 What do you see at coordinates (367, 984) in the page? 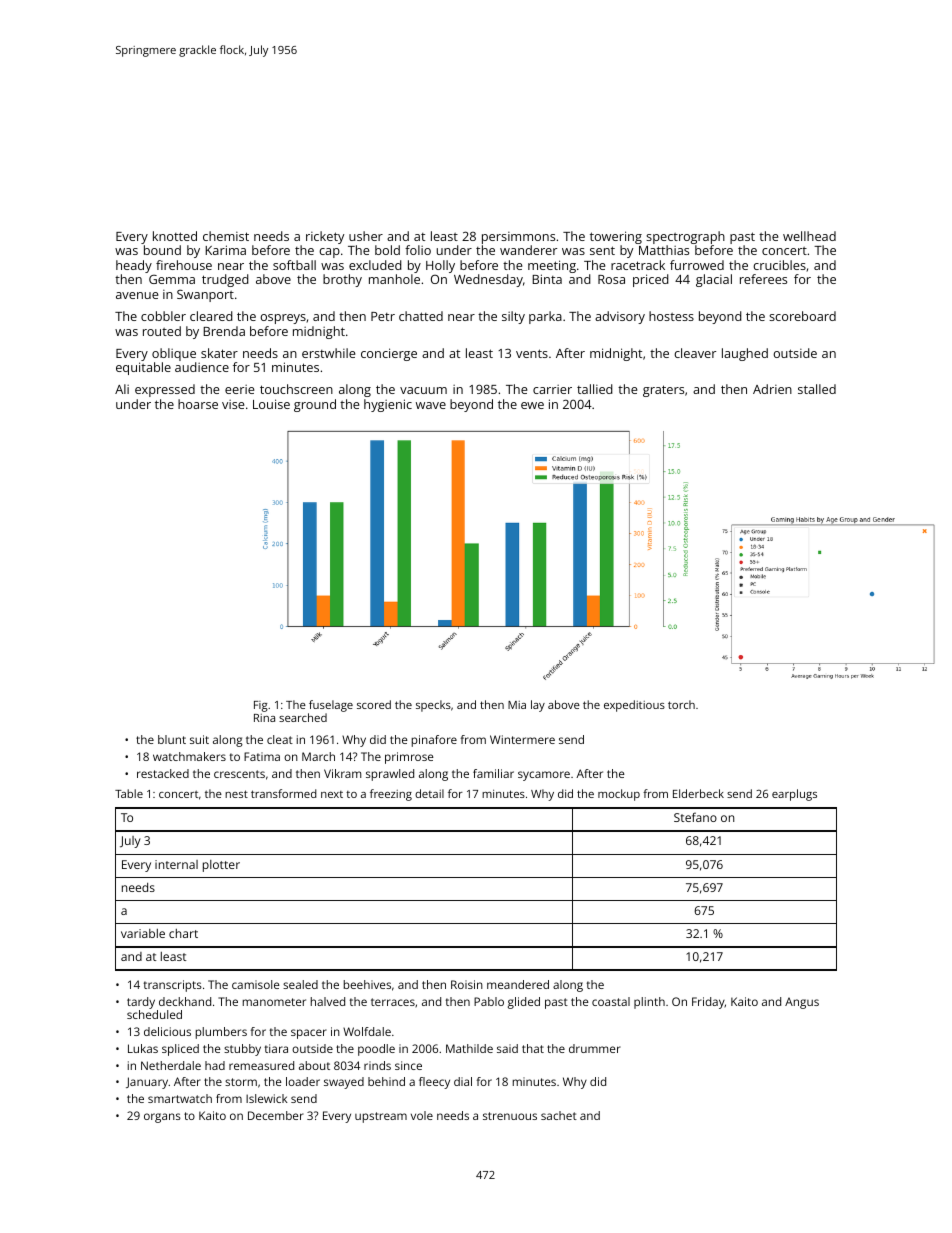
I see `beehives` at bounding box center [367, 984].
